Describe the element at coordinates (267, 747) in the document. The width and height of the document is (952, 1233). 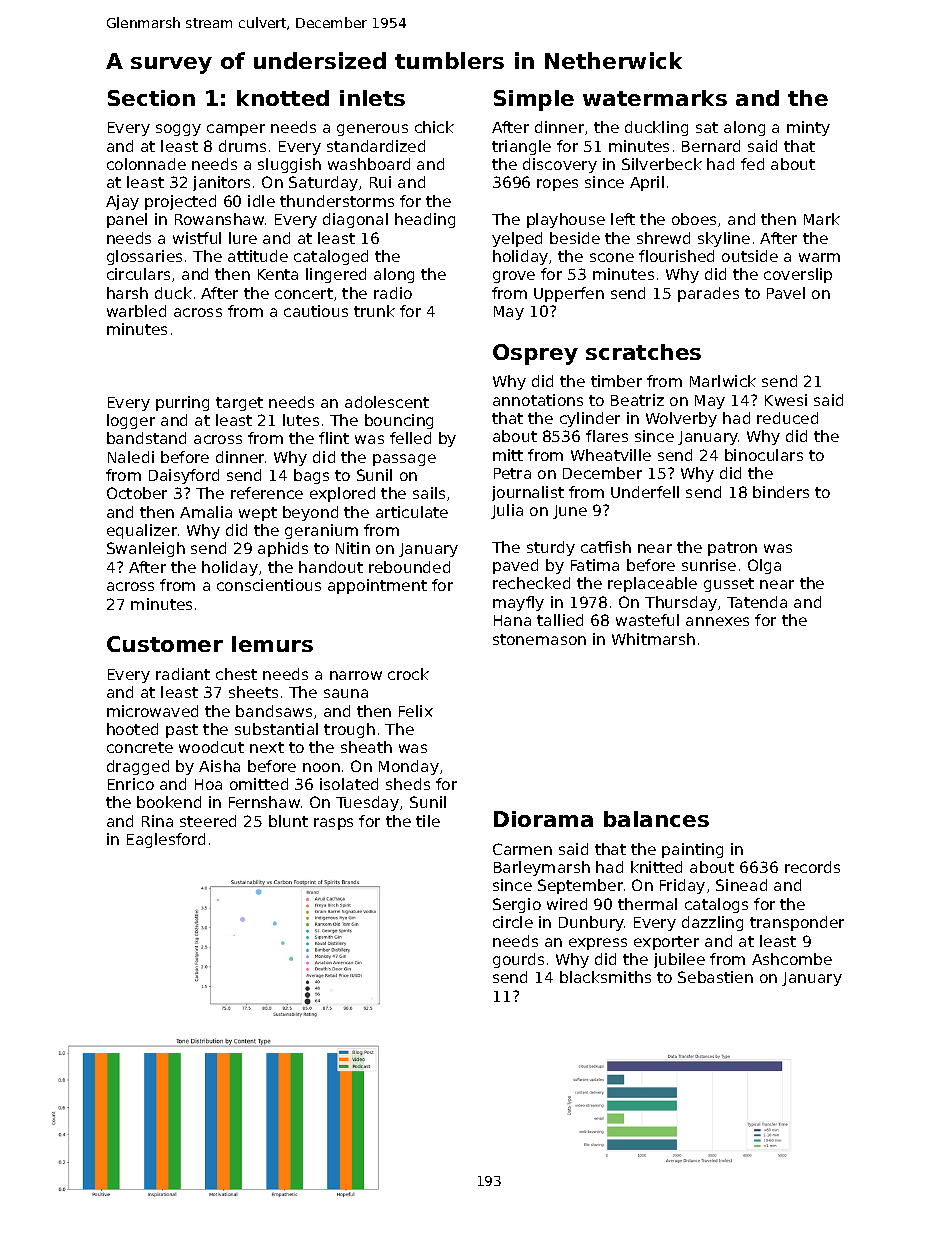
I see `next` at that location.
